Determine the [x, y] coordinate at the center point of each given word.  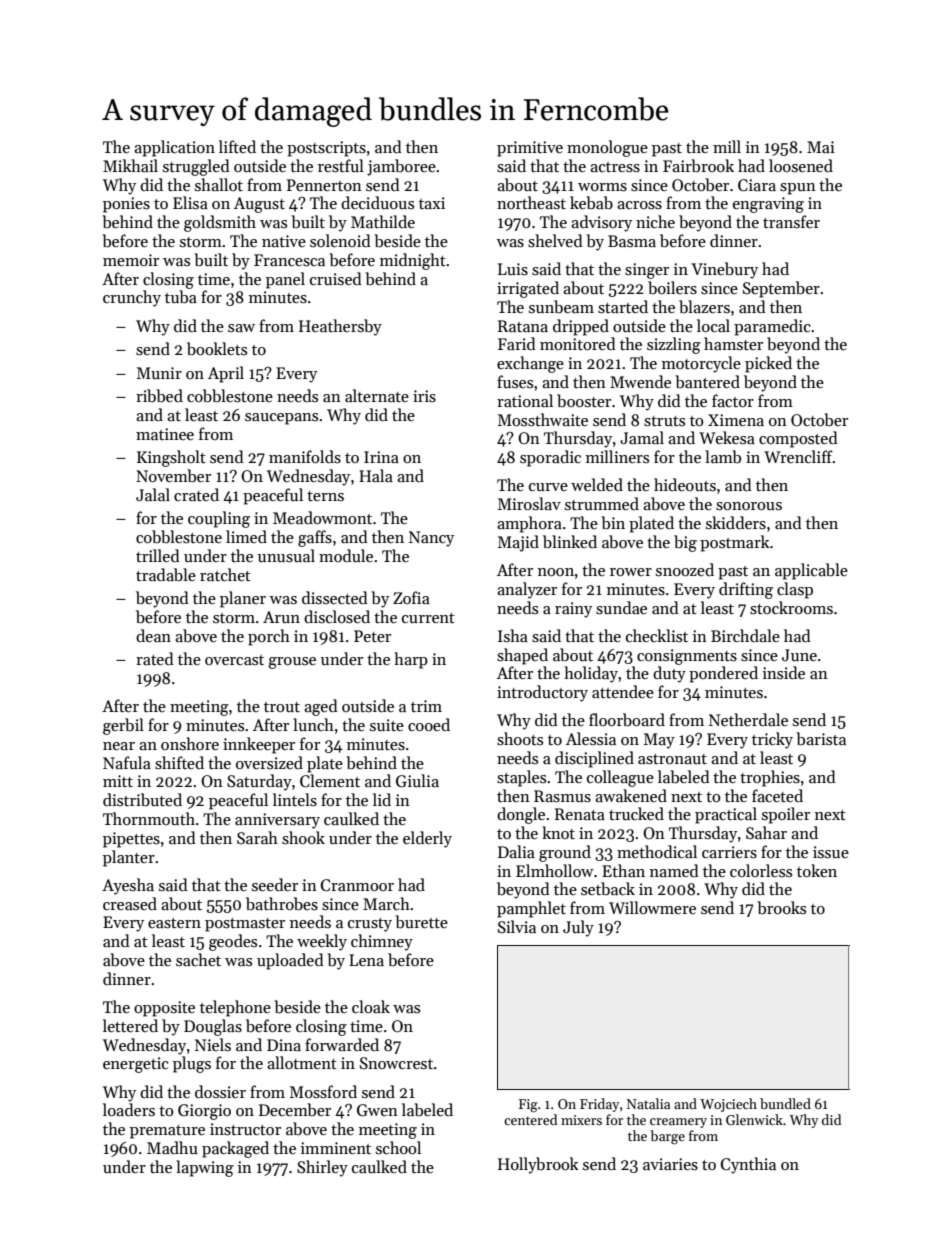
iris [424, 396]
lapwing [205, 1168]
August [259, 205]
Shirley [322, 1168]
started [623, 307]
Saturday [259, 782]
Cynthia [748, 1165]
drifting [746, 590]
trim [426, 706]
